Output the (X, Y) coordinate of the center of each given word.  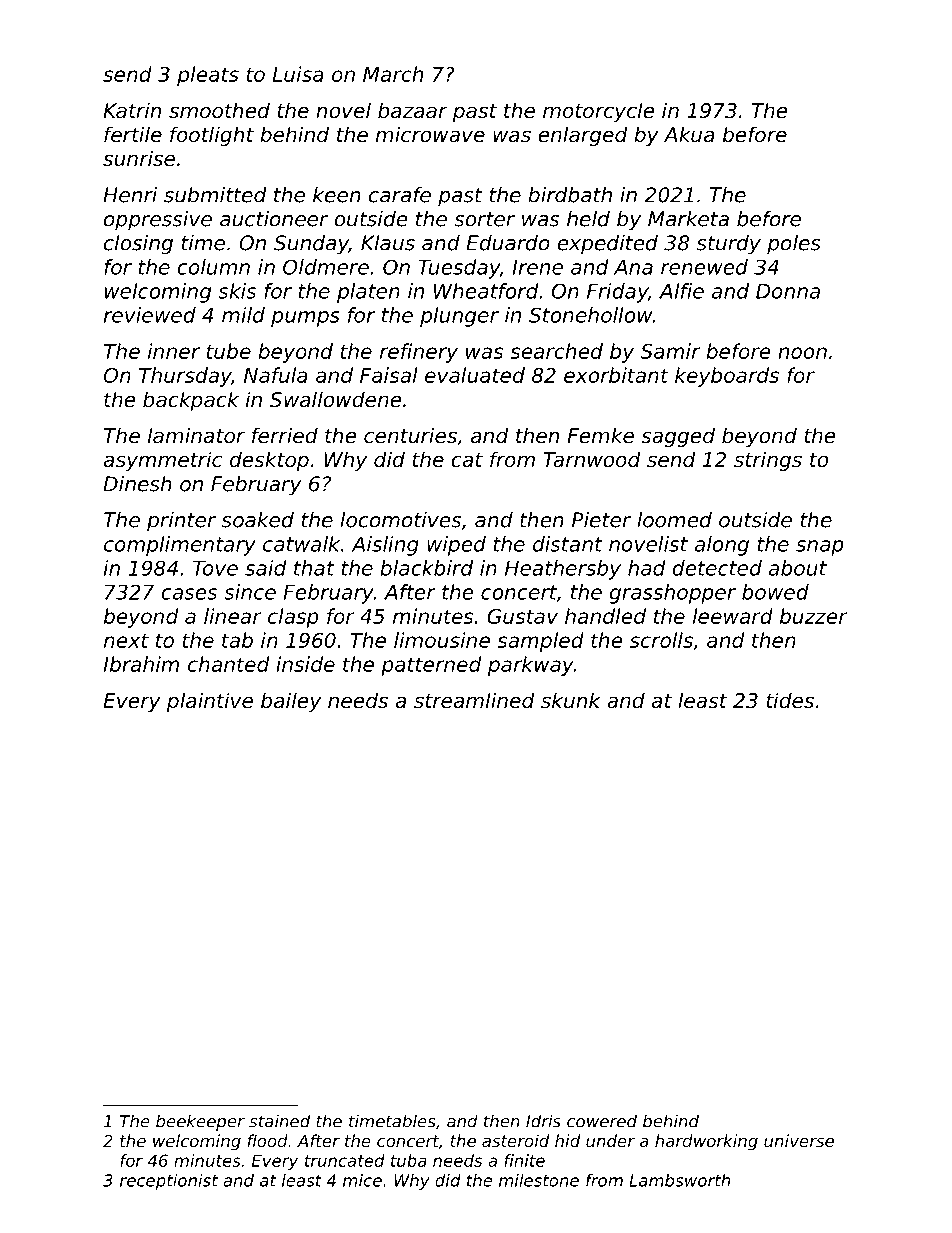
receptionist (169, 1182)
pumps (305, 319)
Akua (689, 134)
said (266, 568)
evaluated (475, 375)
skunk (570, 700)
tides (790, 700)
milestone (539, 1180)
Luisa (298, 74)
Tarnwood (592, 459)
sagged (678, 437)
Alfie (681, 291)
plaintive (210, 702)
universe (799, 1140)
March (393, 74)
